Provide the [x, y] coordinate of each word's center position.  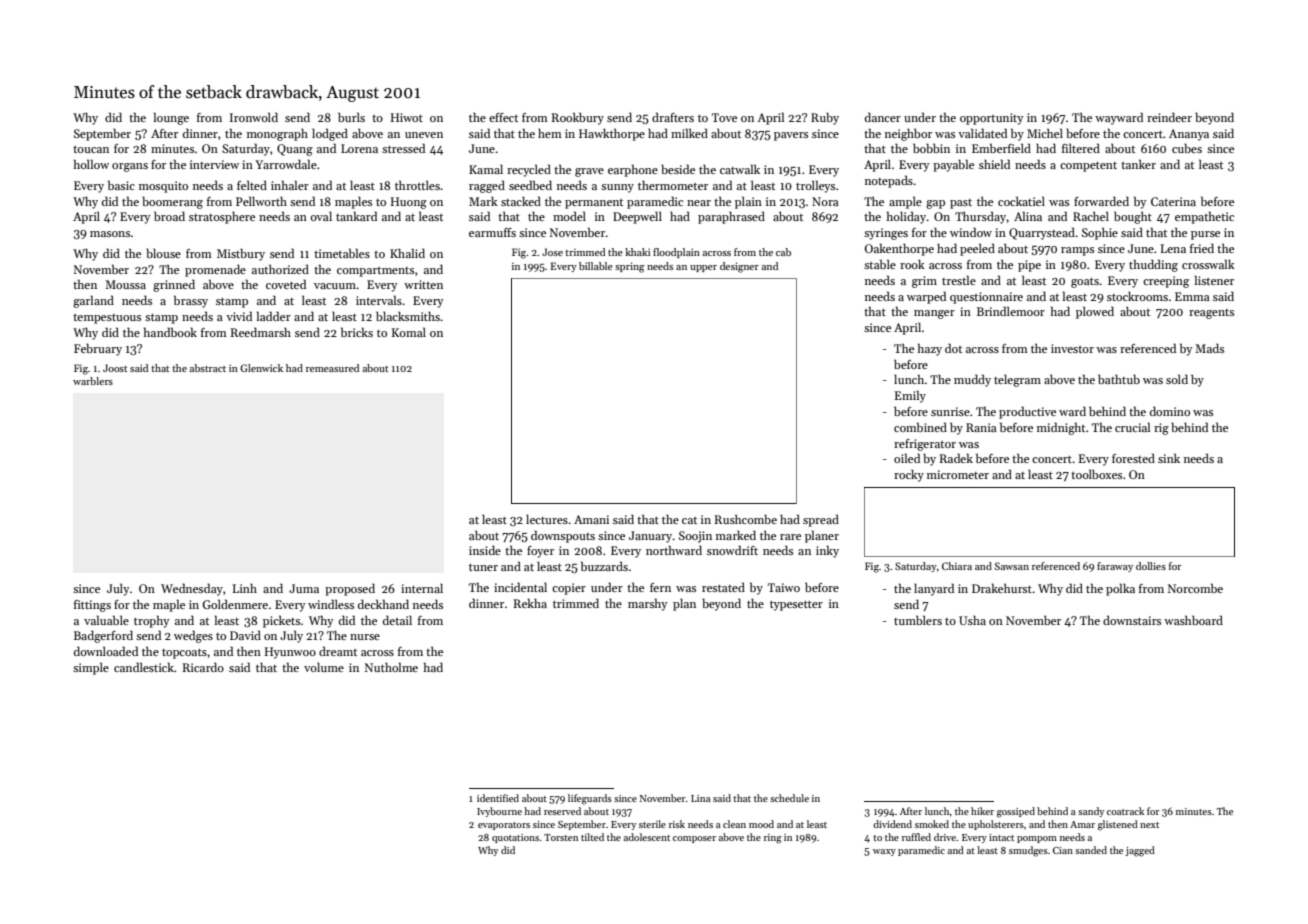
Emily [910, 396]
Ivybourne [499, 812]
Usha [972, 620]
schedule [789, 798]
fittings [92, 606]
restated [723, 587]
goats [1085, 282]
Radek [956, 458]
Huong [409, 203]
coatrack [1125, 811]
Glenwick [261, 368]
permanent [594, 204]
